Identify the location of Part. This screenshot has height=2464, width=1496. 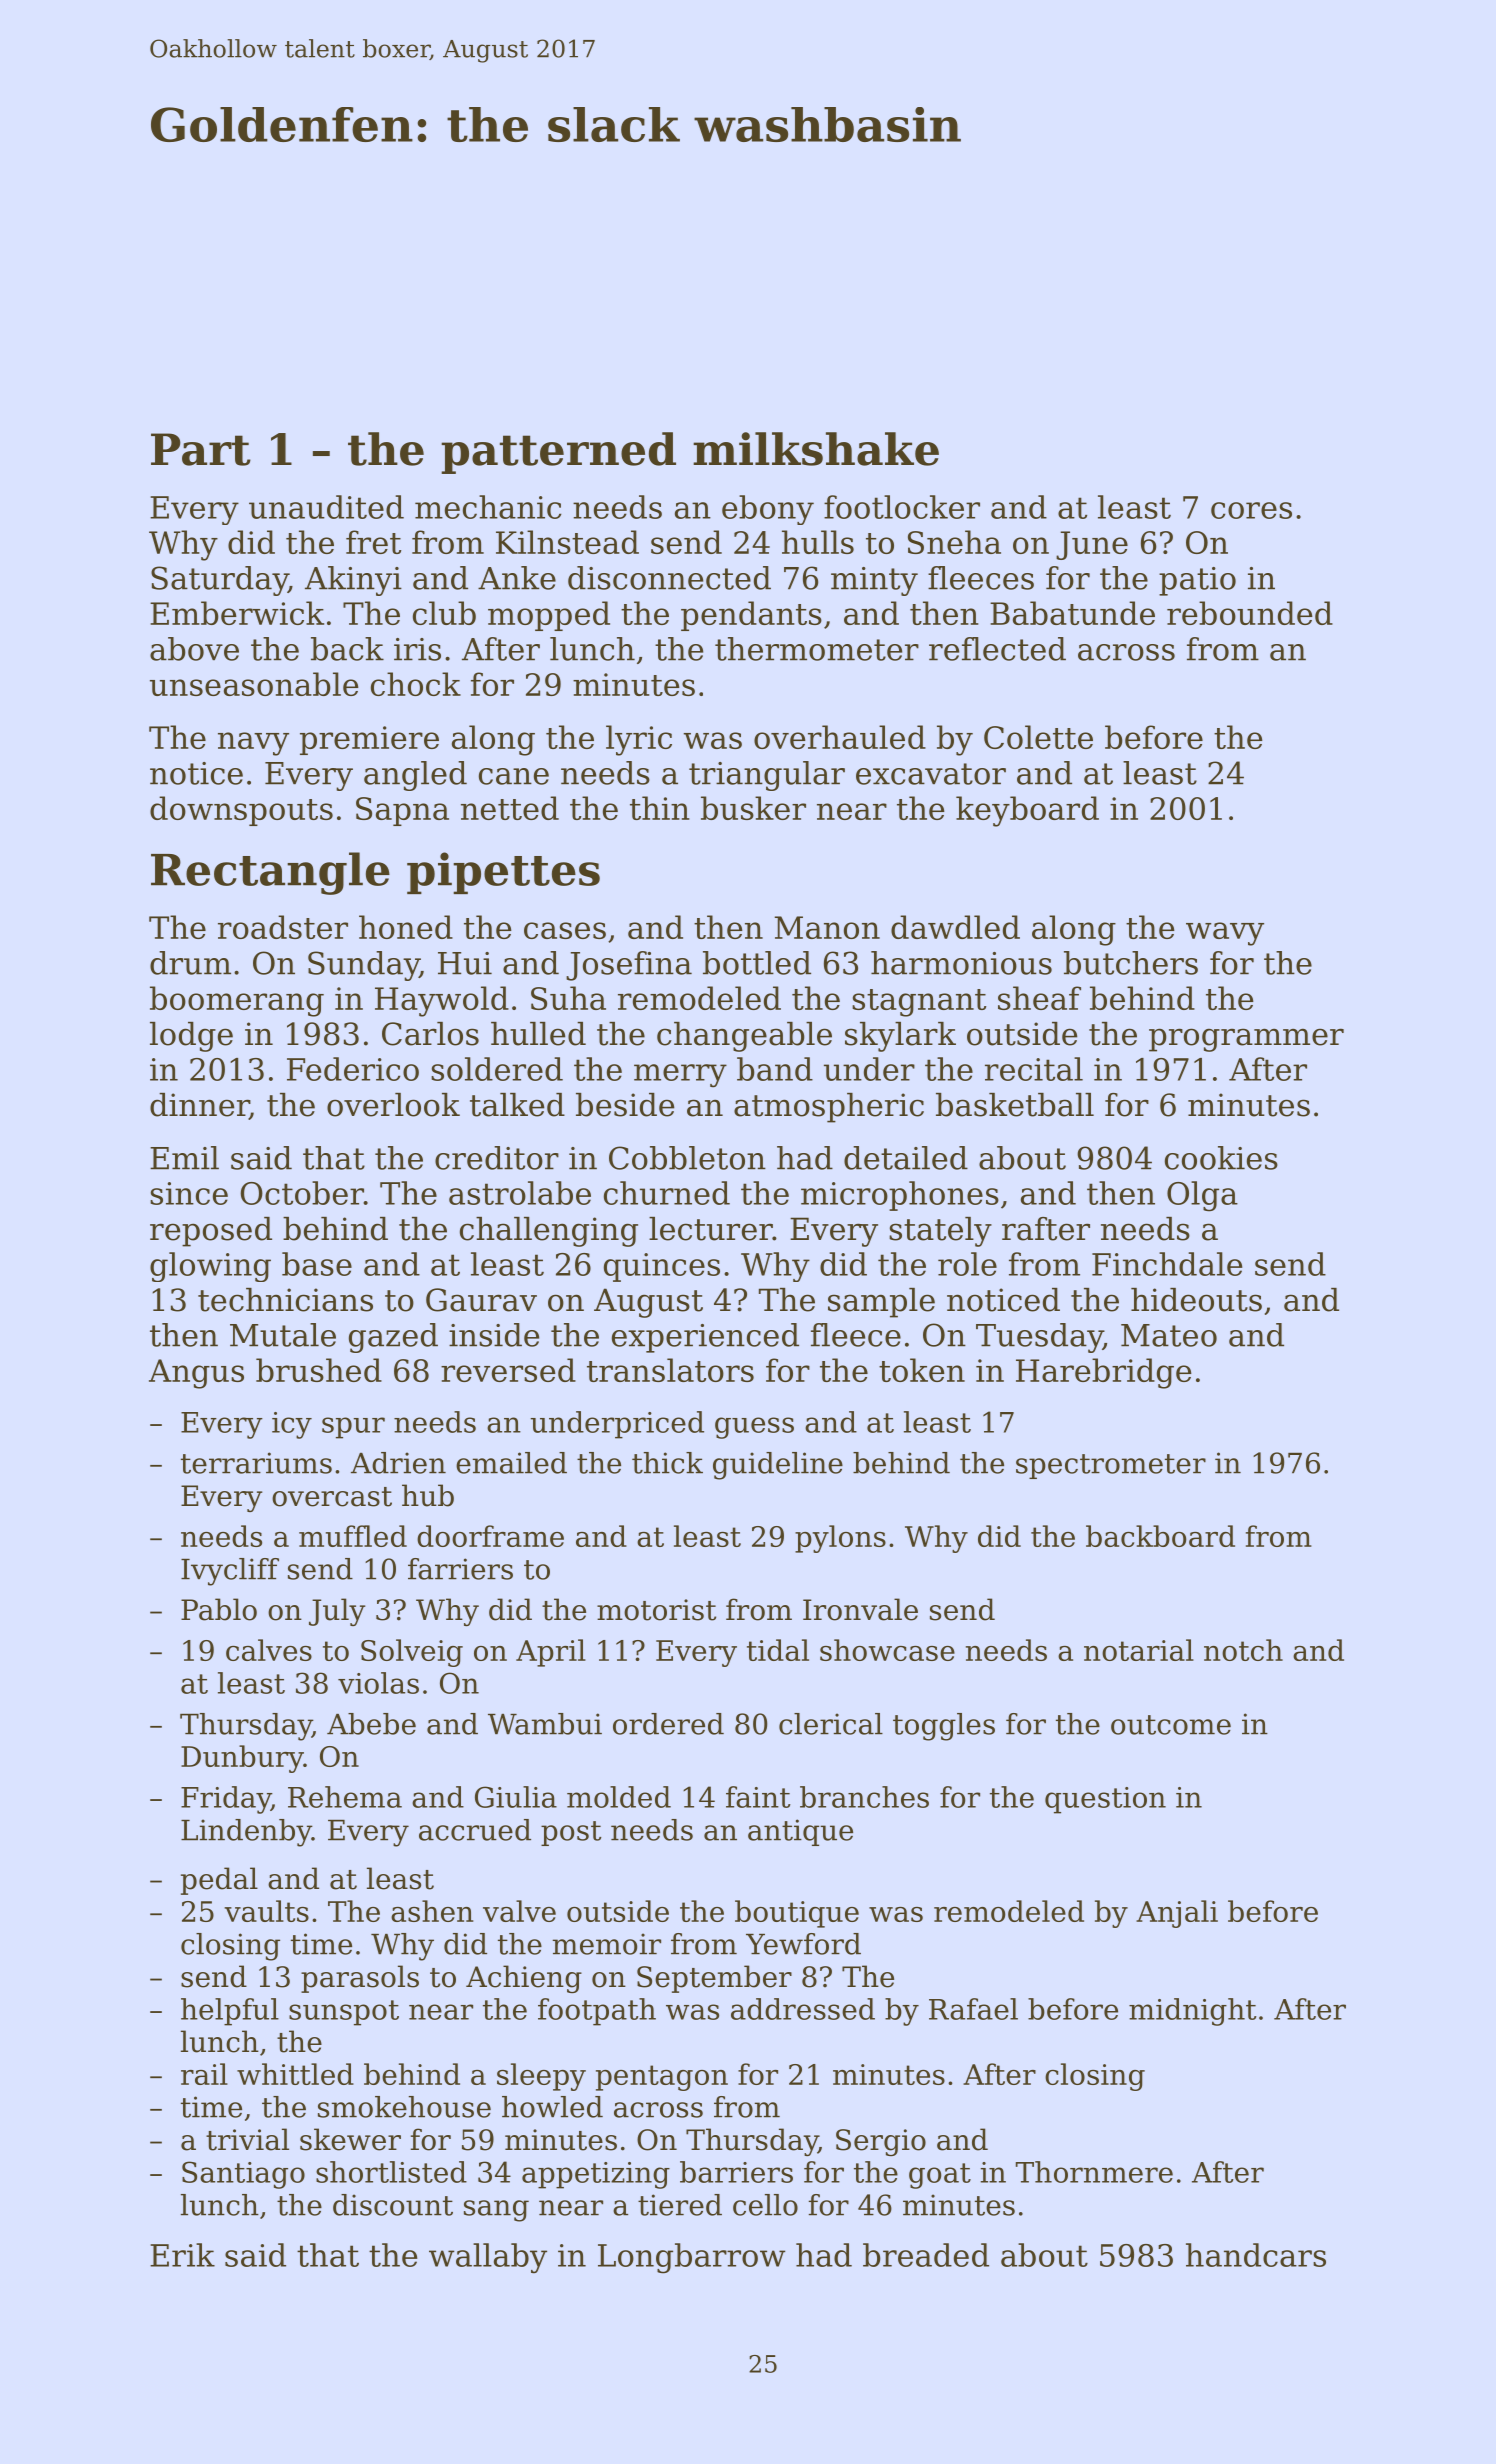
(201, 449).
